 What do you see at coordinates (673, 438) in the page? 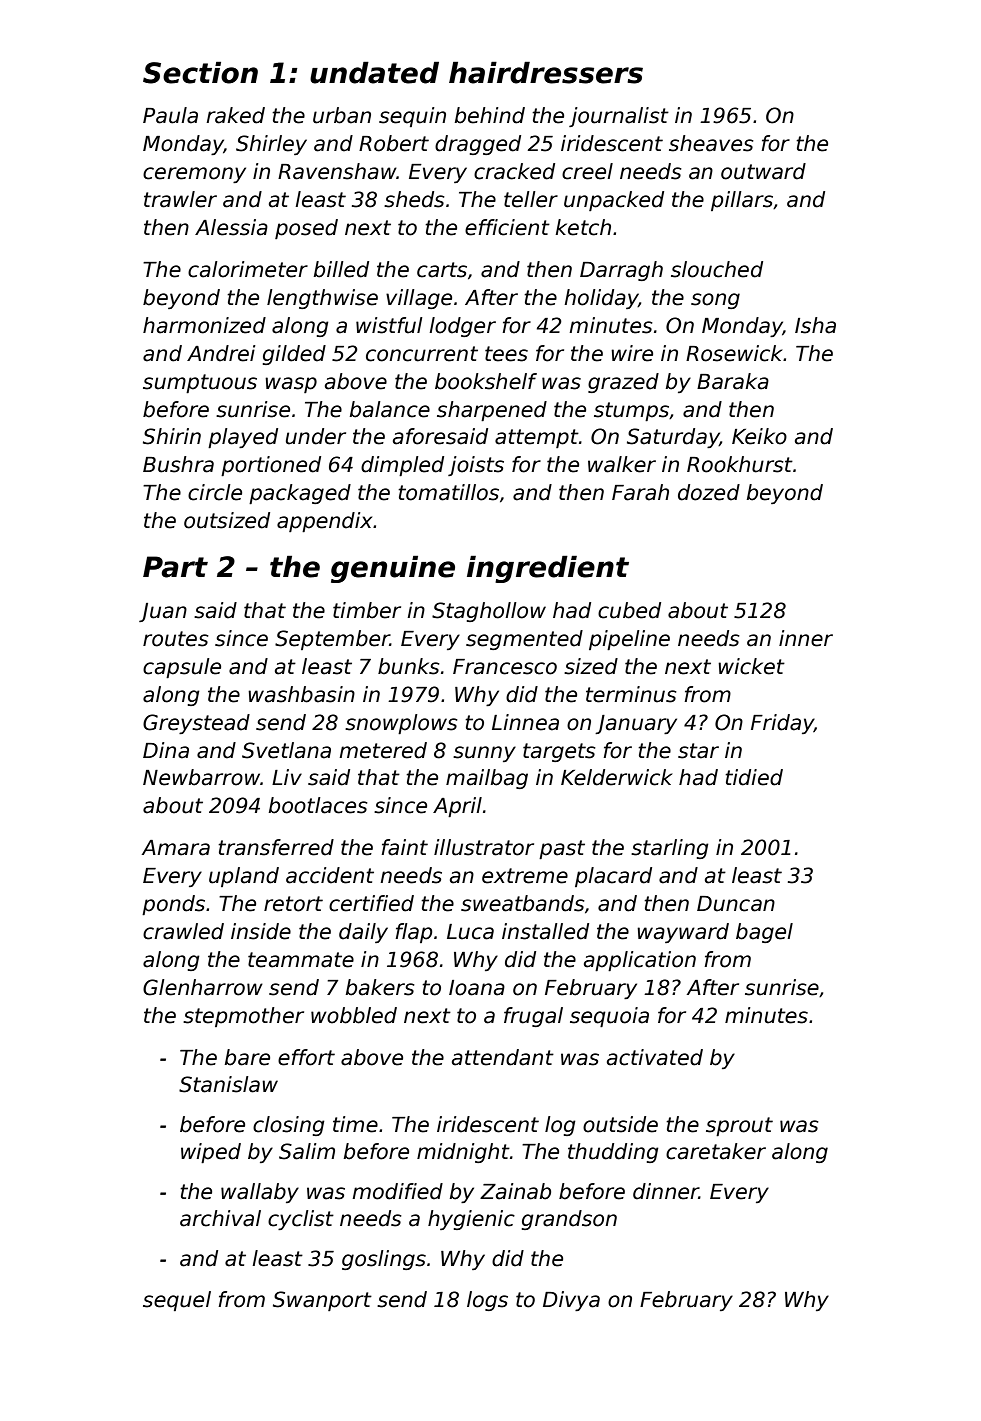
I see `Saturday` at bounding box center [673, 438].
